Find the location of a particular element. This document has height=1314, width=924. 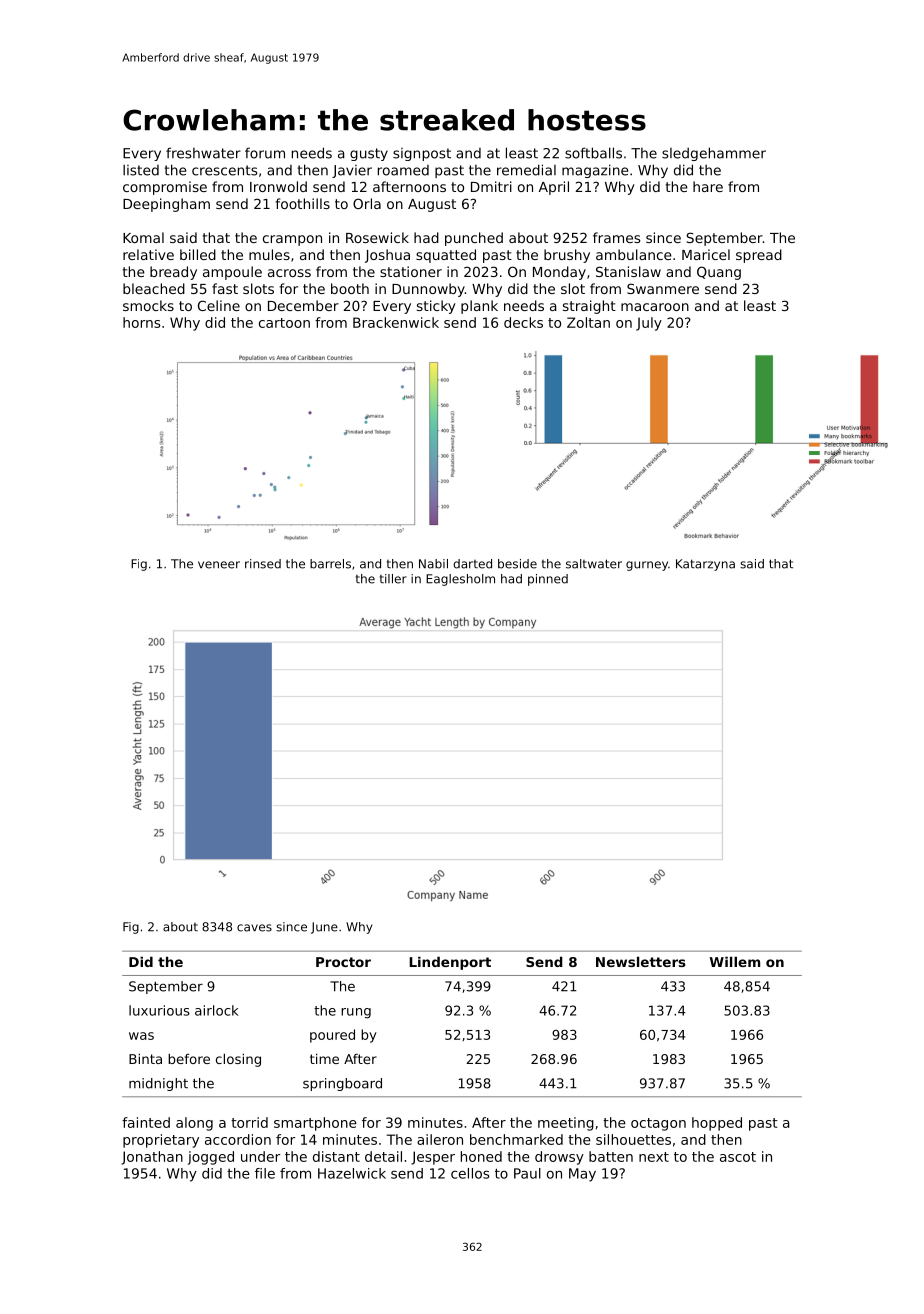

caves is located at coordinates (254, 928).
